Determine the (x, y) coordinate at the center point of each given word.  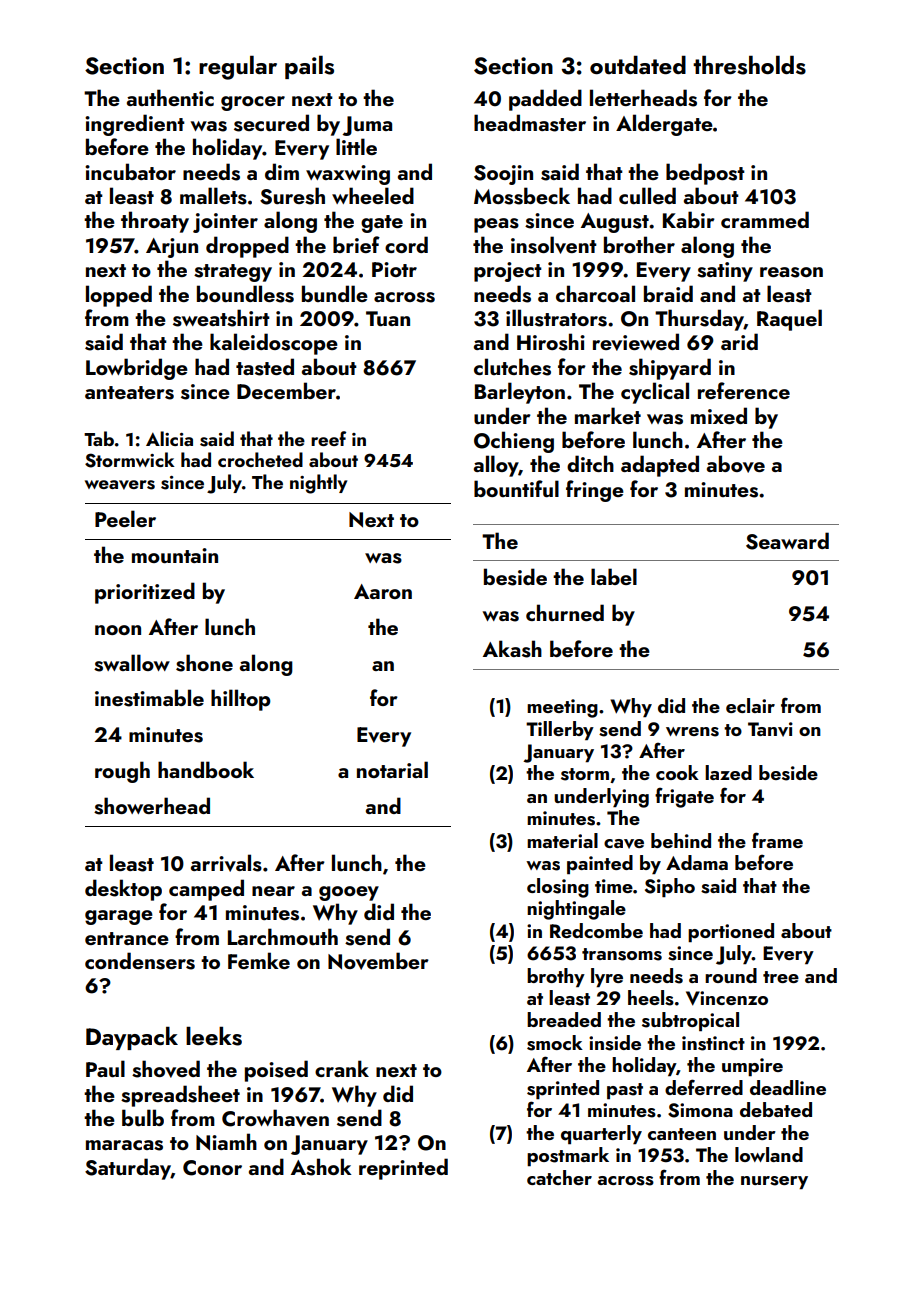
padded (545, 100)
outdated (638, 65)
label (614, 576)
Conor (212, 1168)
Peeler (125, 518)
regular (238, 68)
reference (744, 390)
